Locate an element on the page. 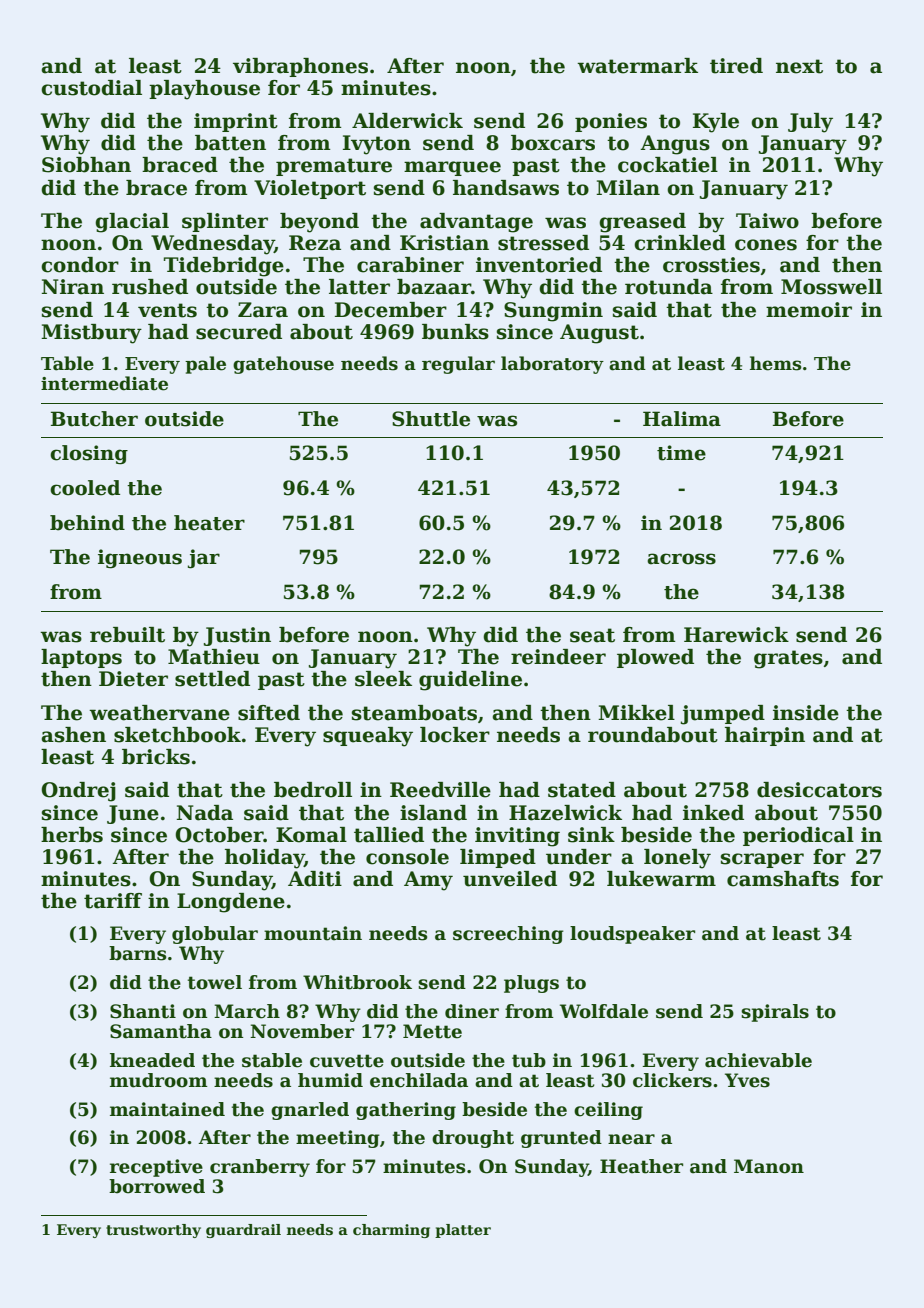 The height and width of the page is (1308, 924). December is located at coordinates (391, 310).
